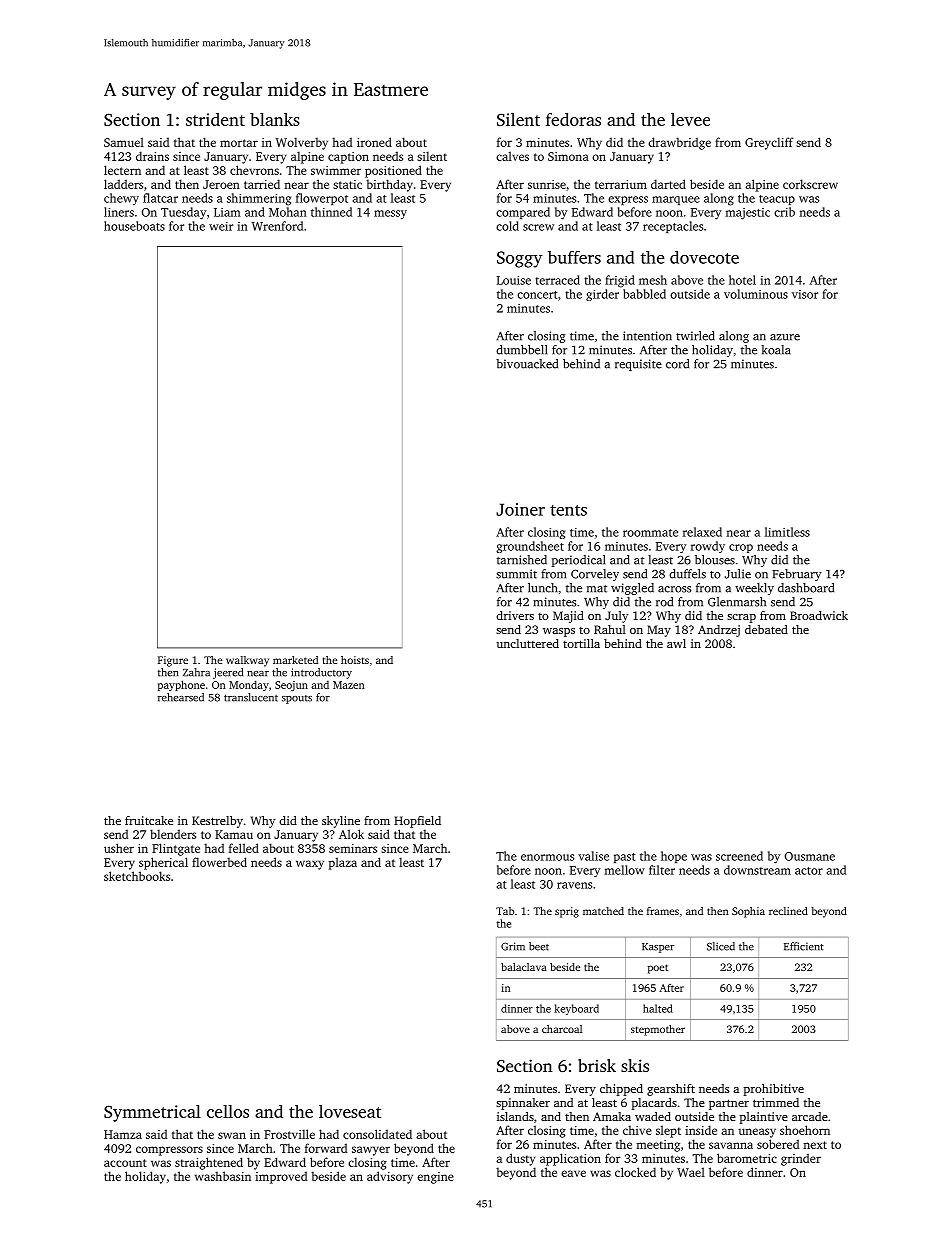 This document has height=1233, width=952. I want to click on cellos, so click(228, 1111).
